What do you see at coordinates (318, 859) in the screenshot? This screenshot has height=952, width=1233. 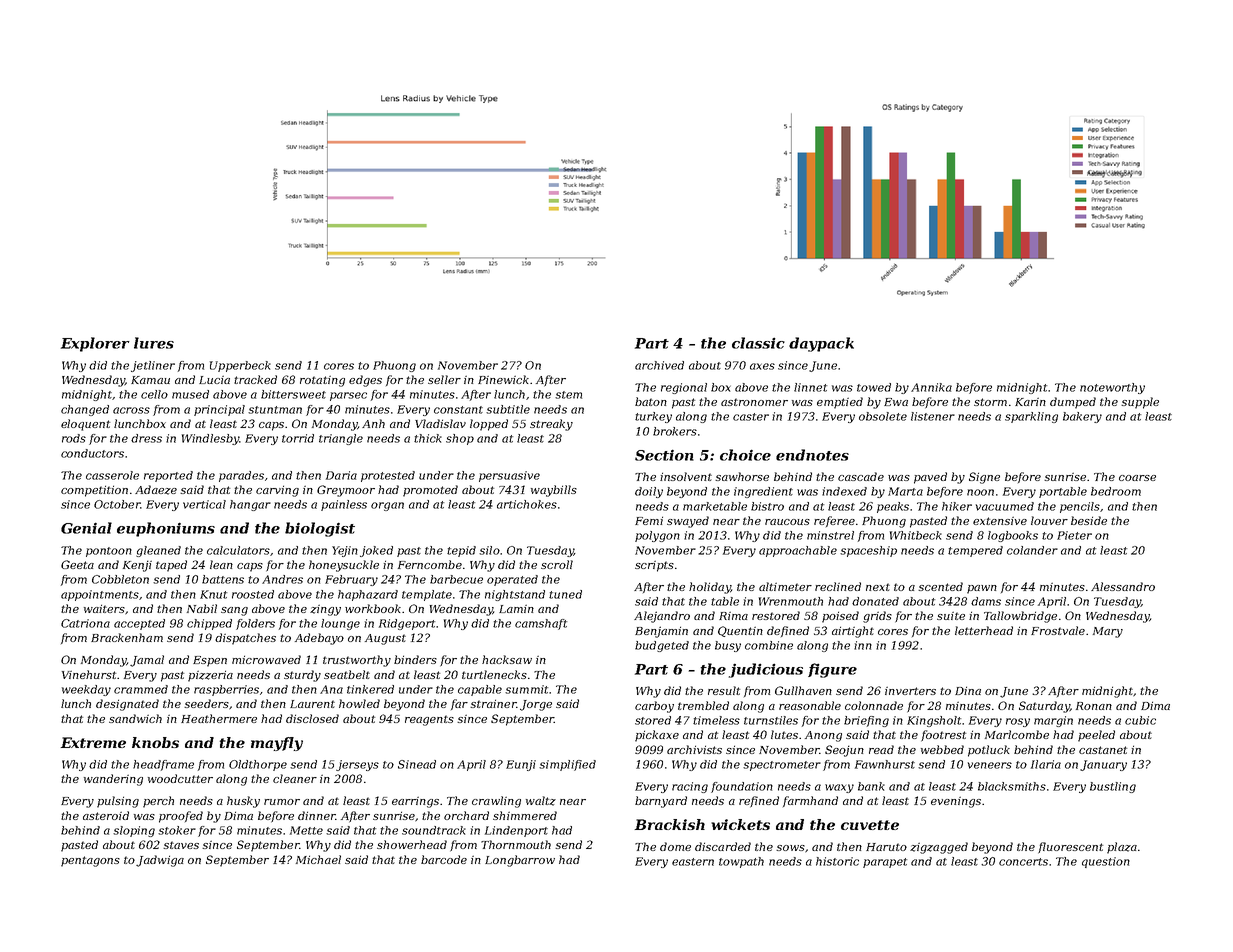 I see `Michael` at bounding box center [318, 859].
